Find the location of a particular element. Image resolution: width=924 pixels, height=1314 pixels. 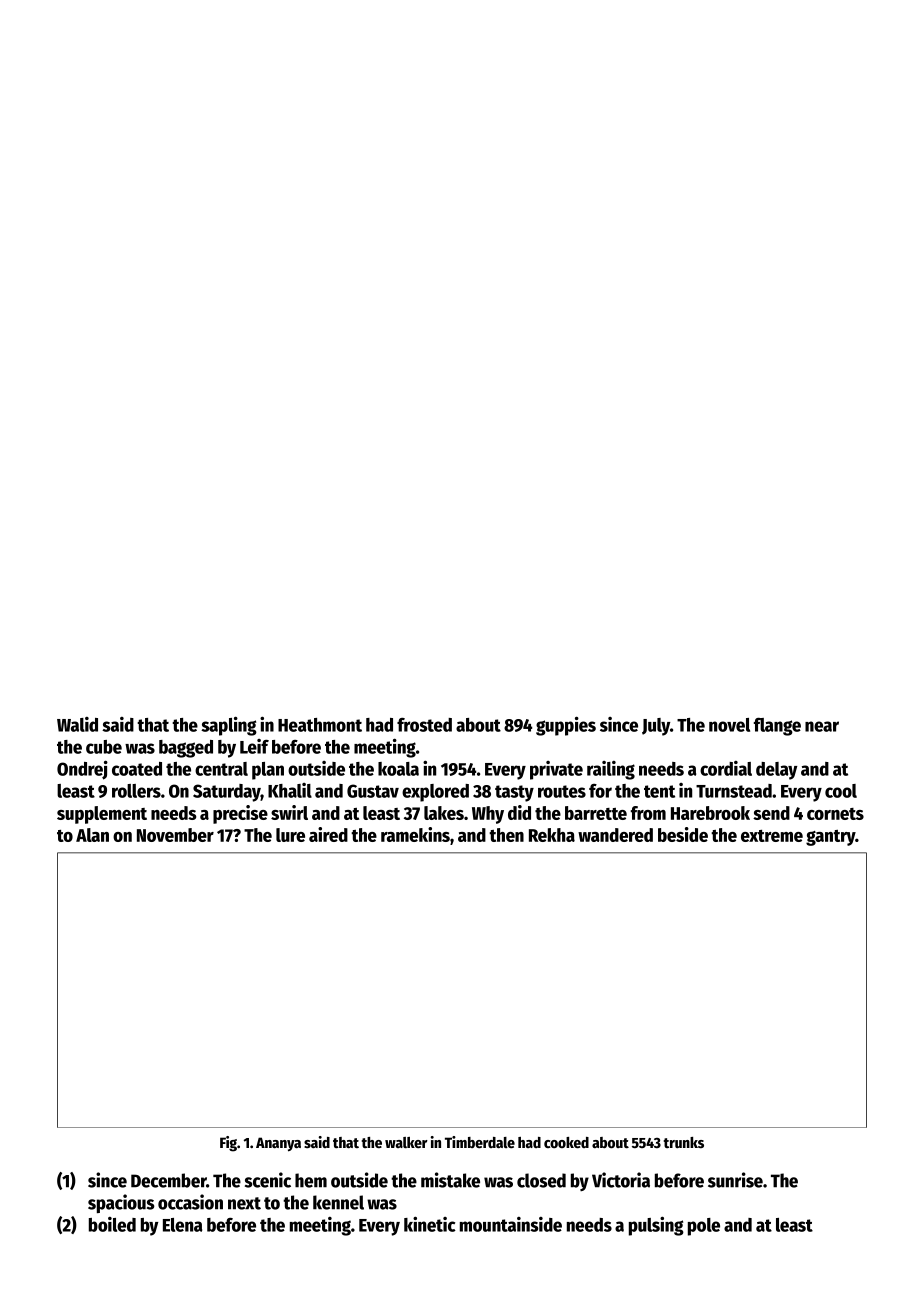

ramekins is located at coordinates (415, 834).
